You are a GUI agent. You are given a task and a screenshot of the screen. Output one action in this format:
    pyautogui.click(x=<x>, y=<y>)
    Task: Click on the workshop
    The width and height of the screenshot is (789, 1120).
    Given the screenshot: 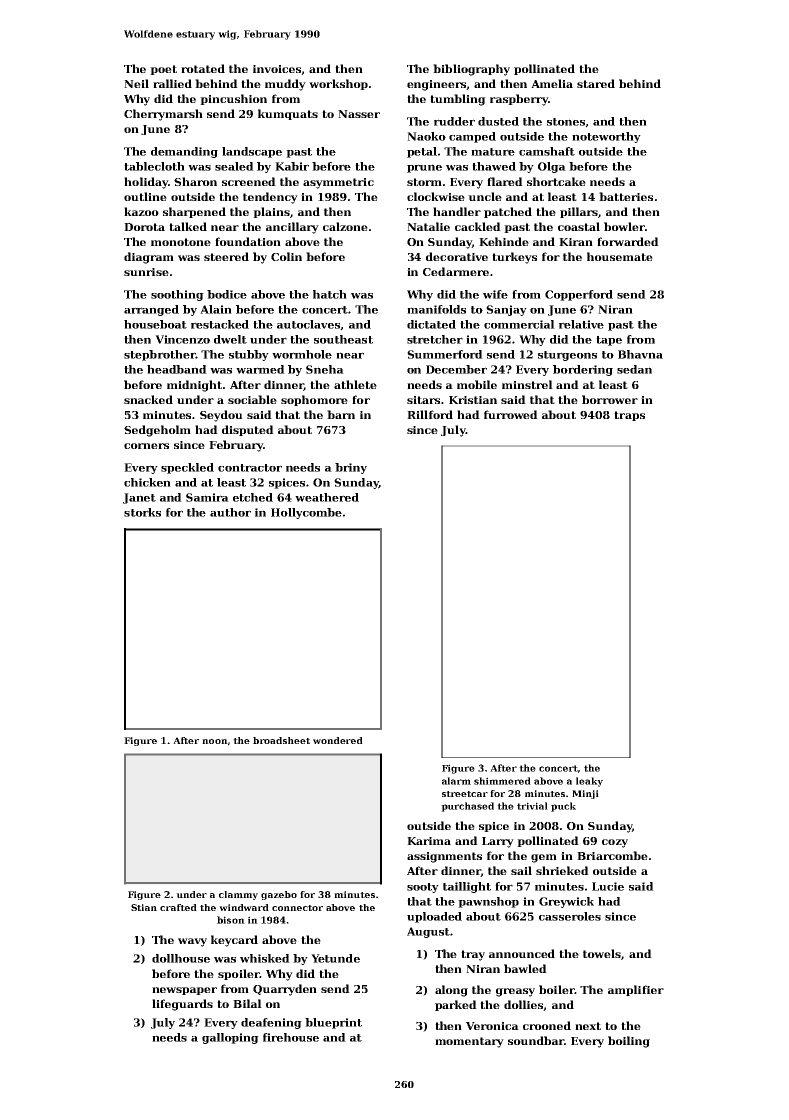 What is the action you would take?
    pyautogui.click(x=338, y=84)
